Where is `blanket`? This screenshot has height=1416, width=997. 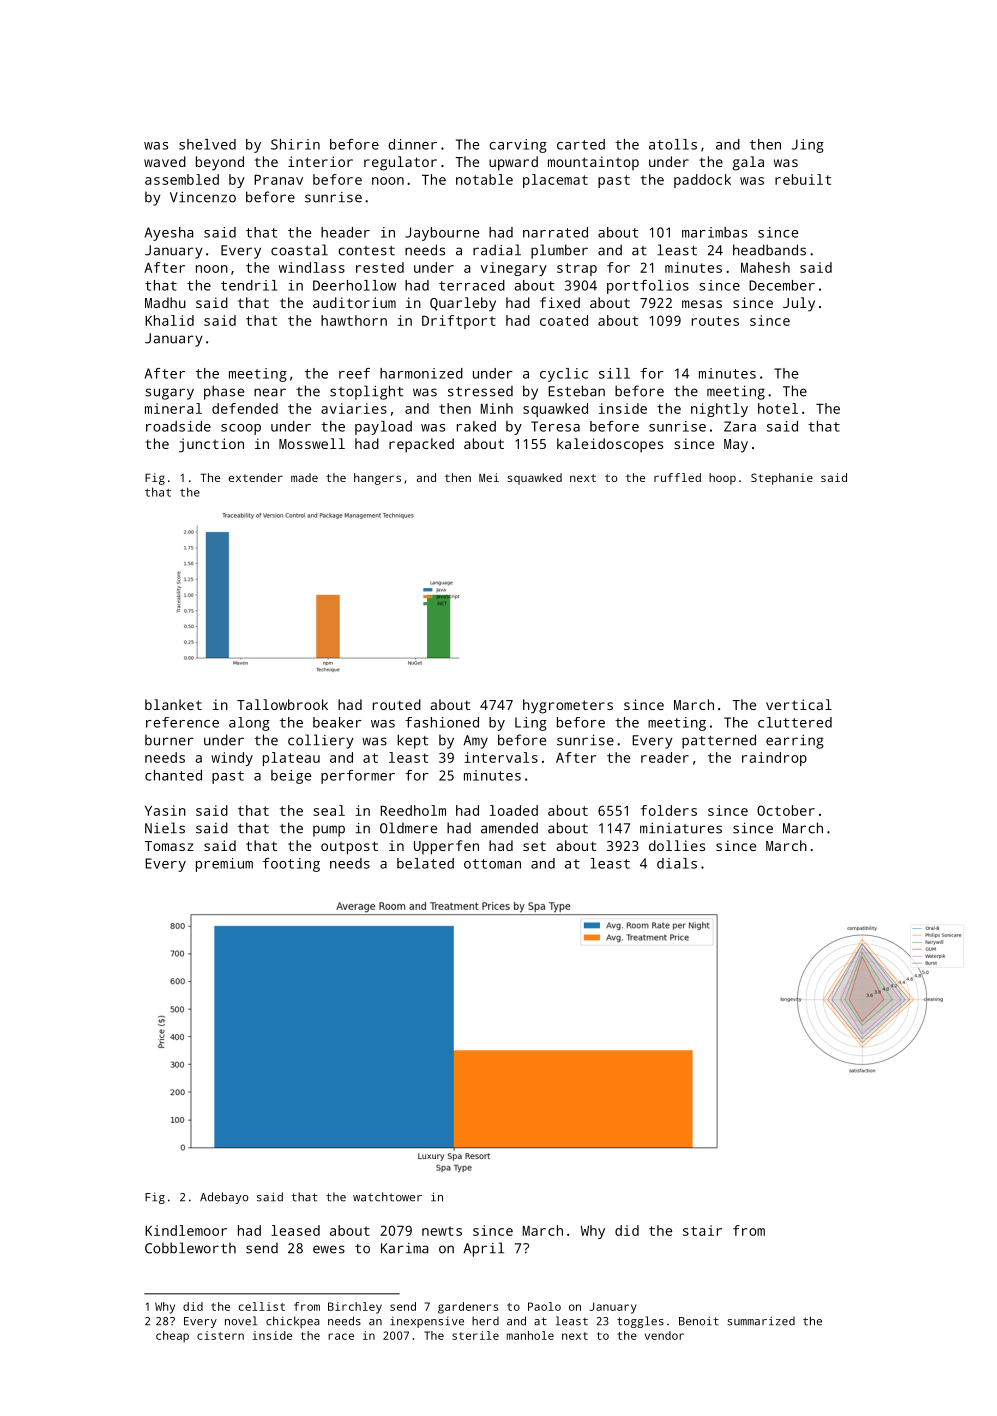 blanket is located at coordinates (173, 704).
